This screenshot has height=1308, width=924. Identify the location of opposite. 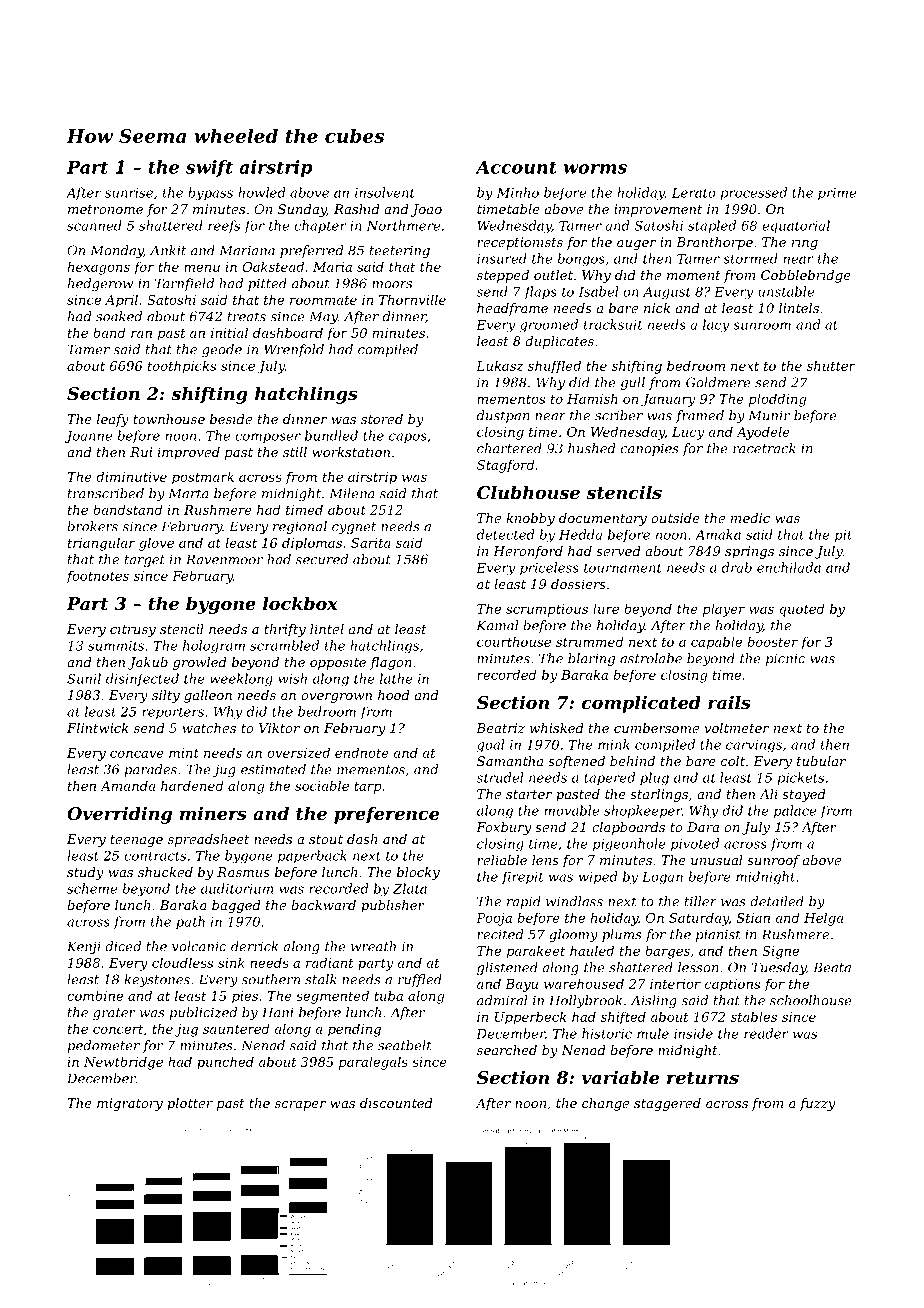
(338, 663).
